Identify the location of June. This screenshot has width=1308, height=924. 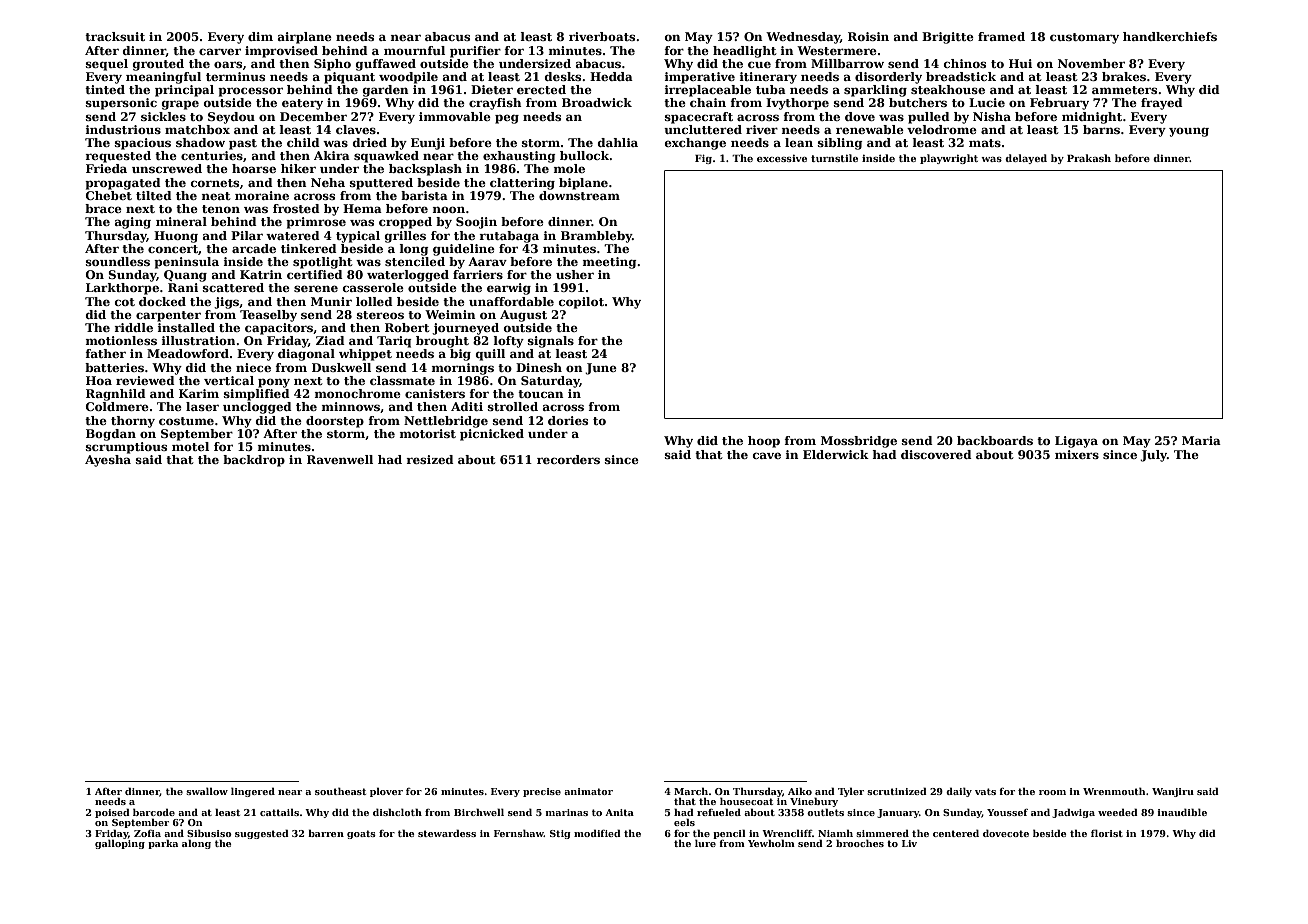
(601, 369).
